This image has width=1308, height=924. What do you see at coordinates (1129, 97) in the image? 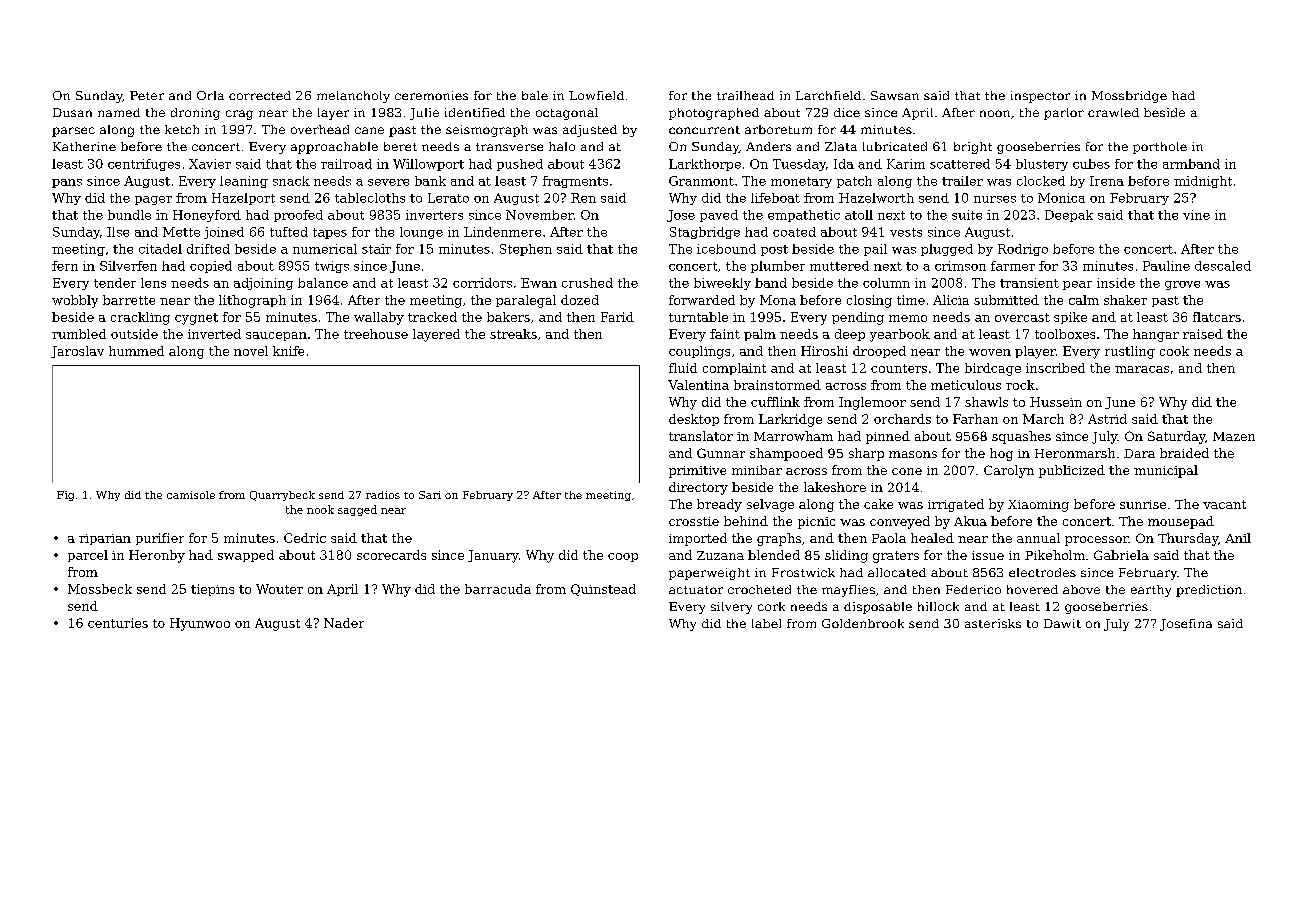
I see `Mossbridge` at bounding box center [1129, 97].
